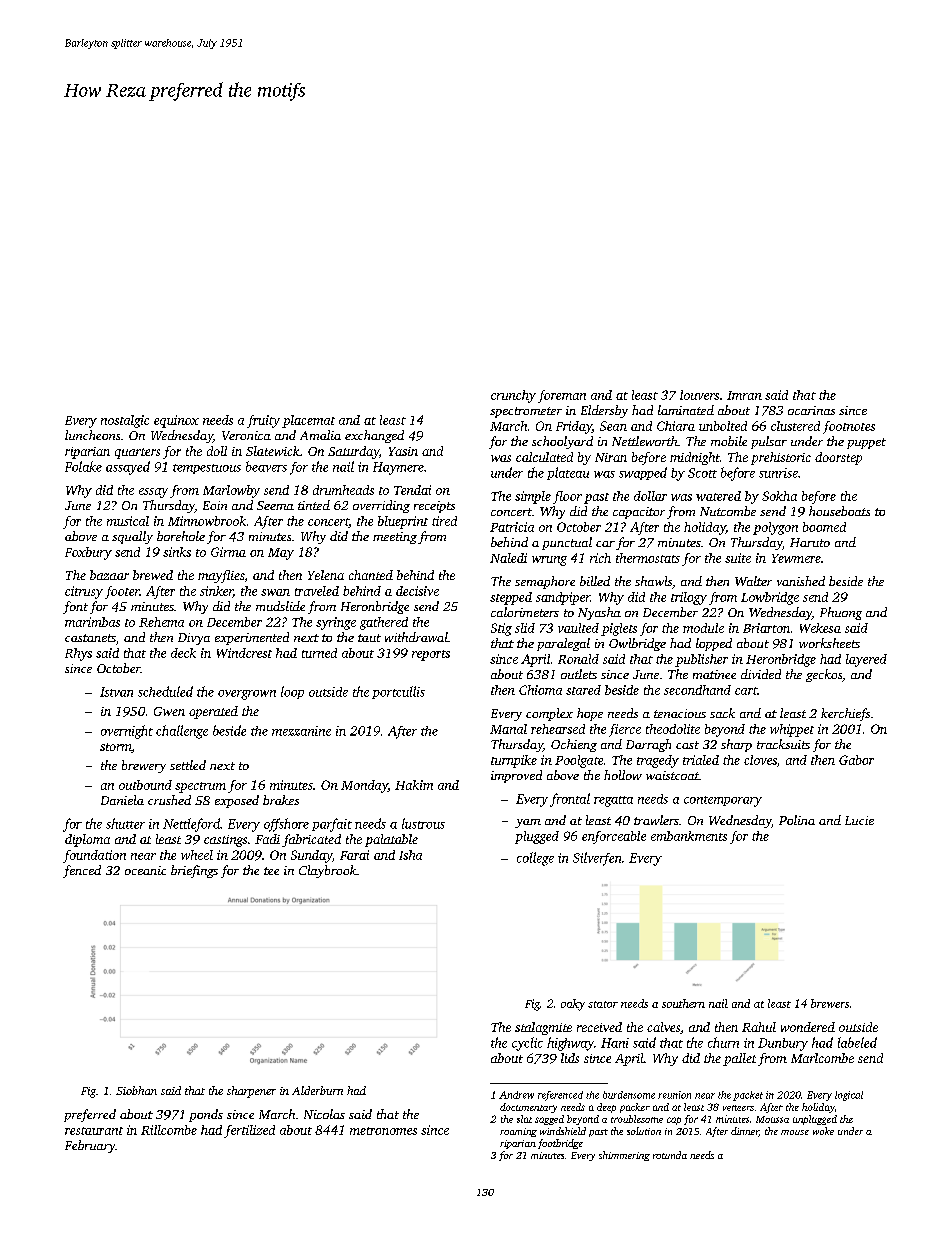  I want to click on exchanged, so click(374, 436).
